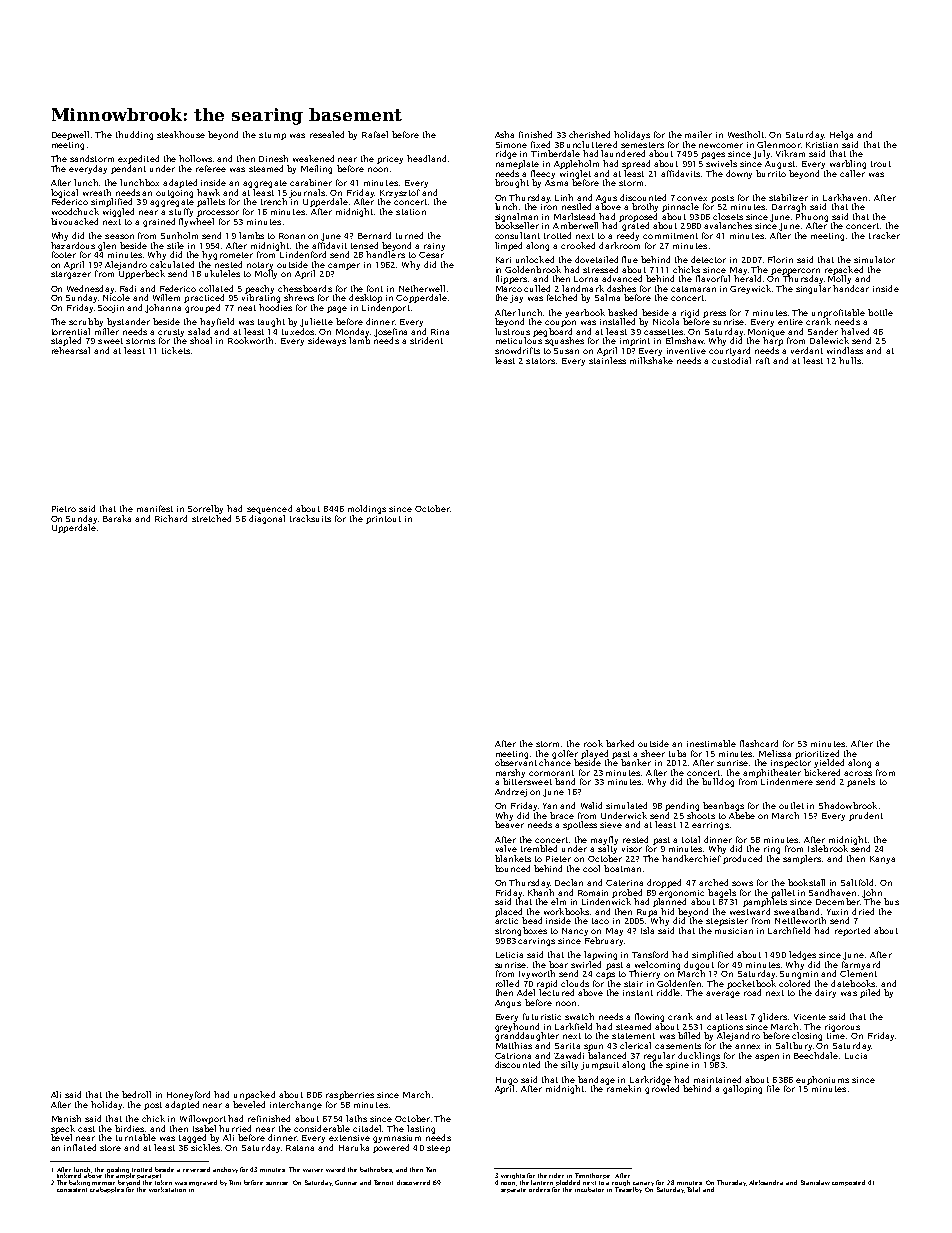  What do you see at coordinates (504, 134) in the image?
I see `Asha` at bounding box center [504, 134].
